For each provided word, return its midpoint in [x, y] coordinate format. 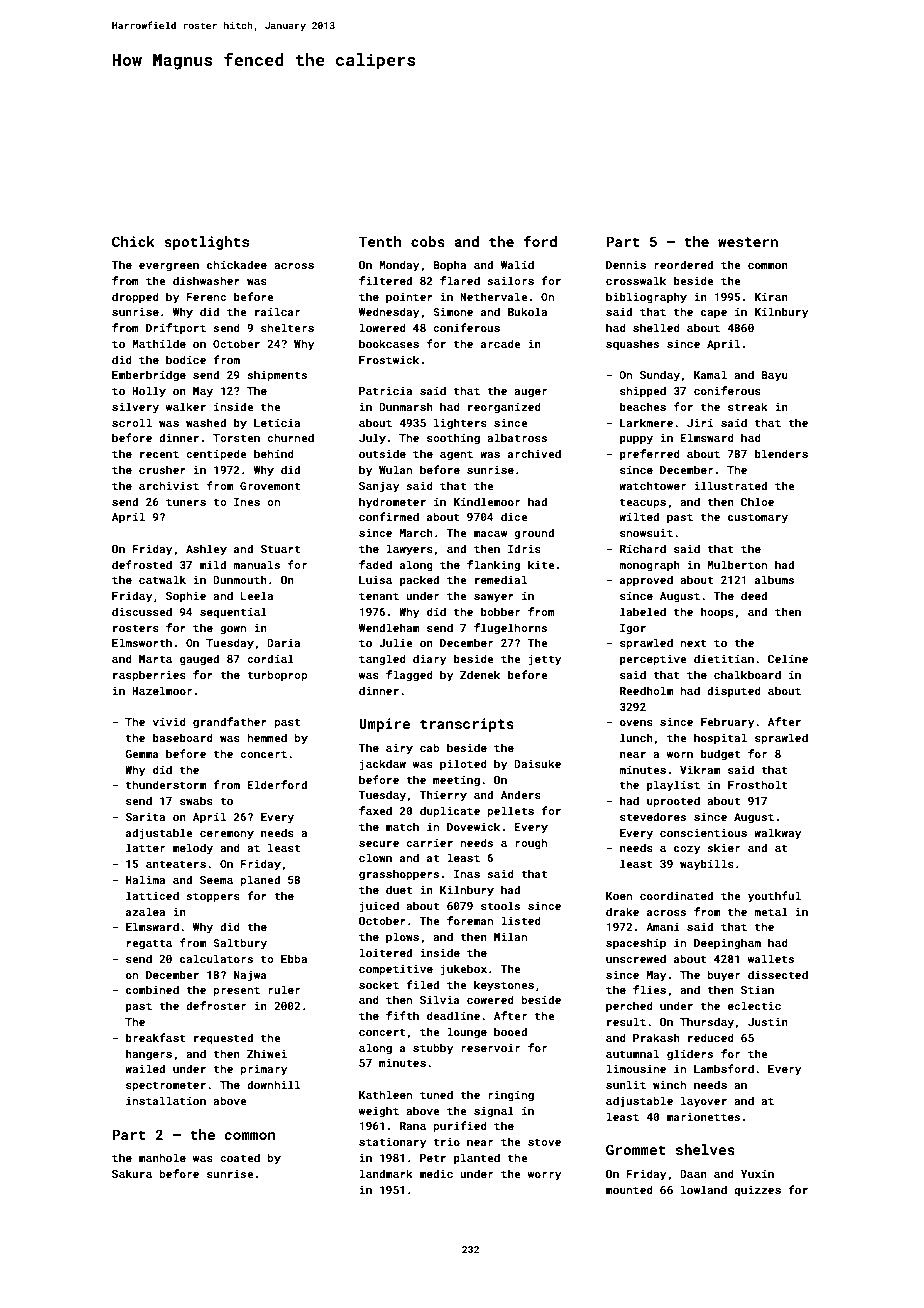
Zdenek [480, 674]
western [748, 242]
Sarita [145, 817]
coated [240, 1157]
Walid [517, 264]
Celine [788, 658]
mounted [629, 1189]
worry [545, 1176]
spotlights [206, 243]
